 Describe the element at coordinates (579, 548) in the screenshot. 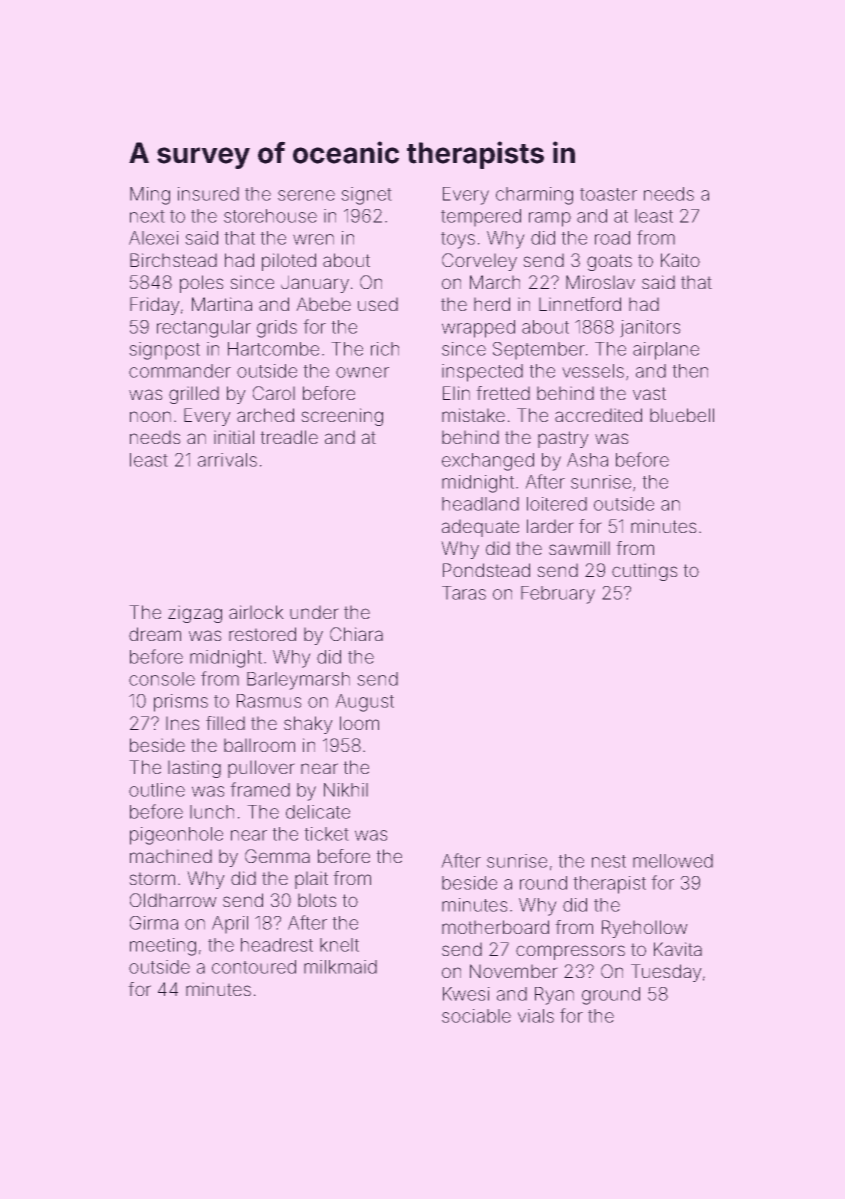

I see `sawmill` at that location.
